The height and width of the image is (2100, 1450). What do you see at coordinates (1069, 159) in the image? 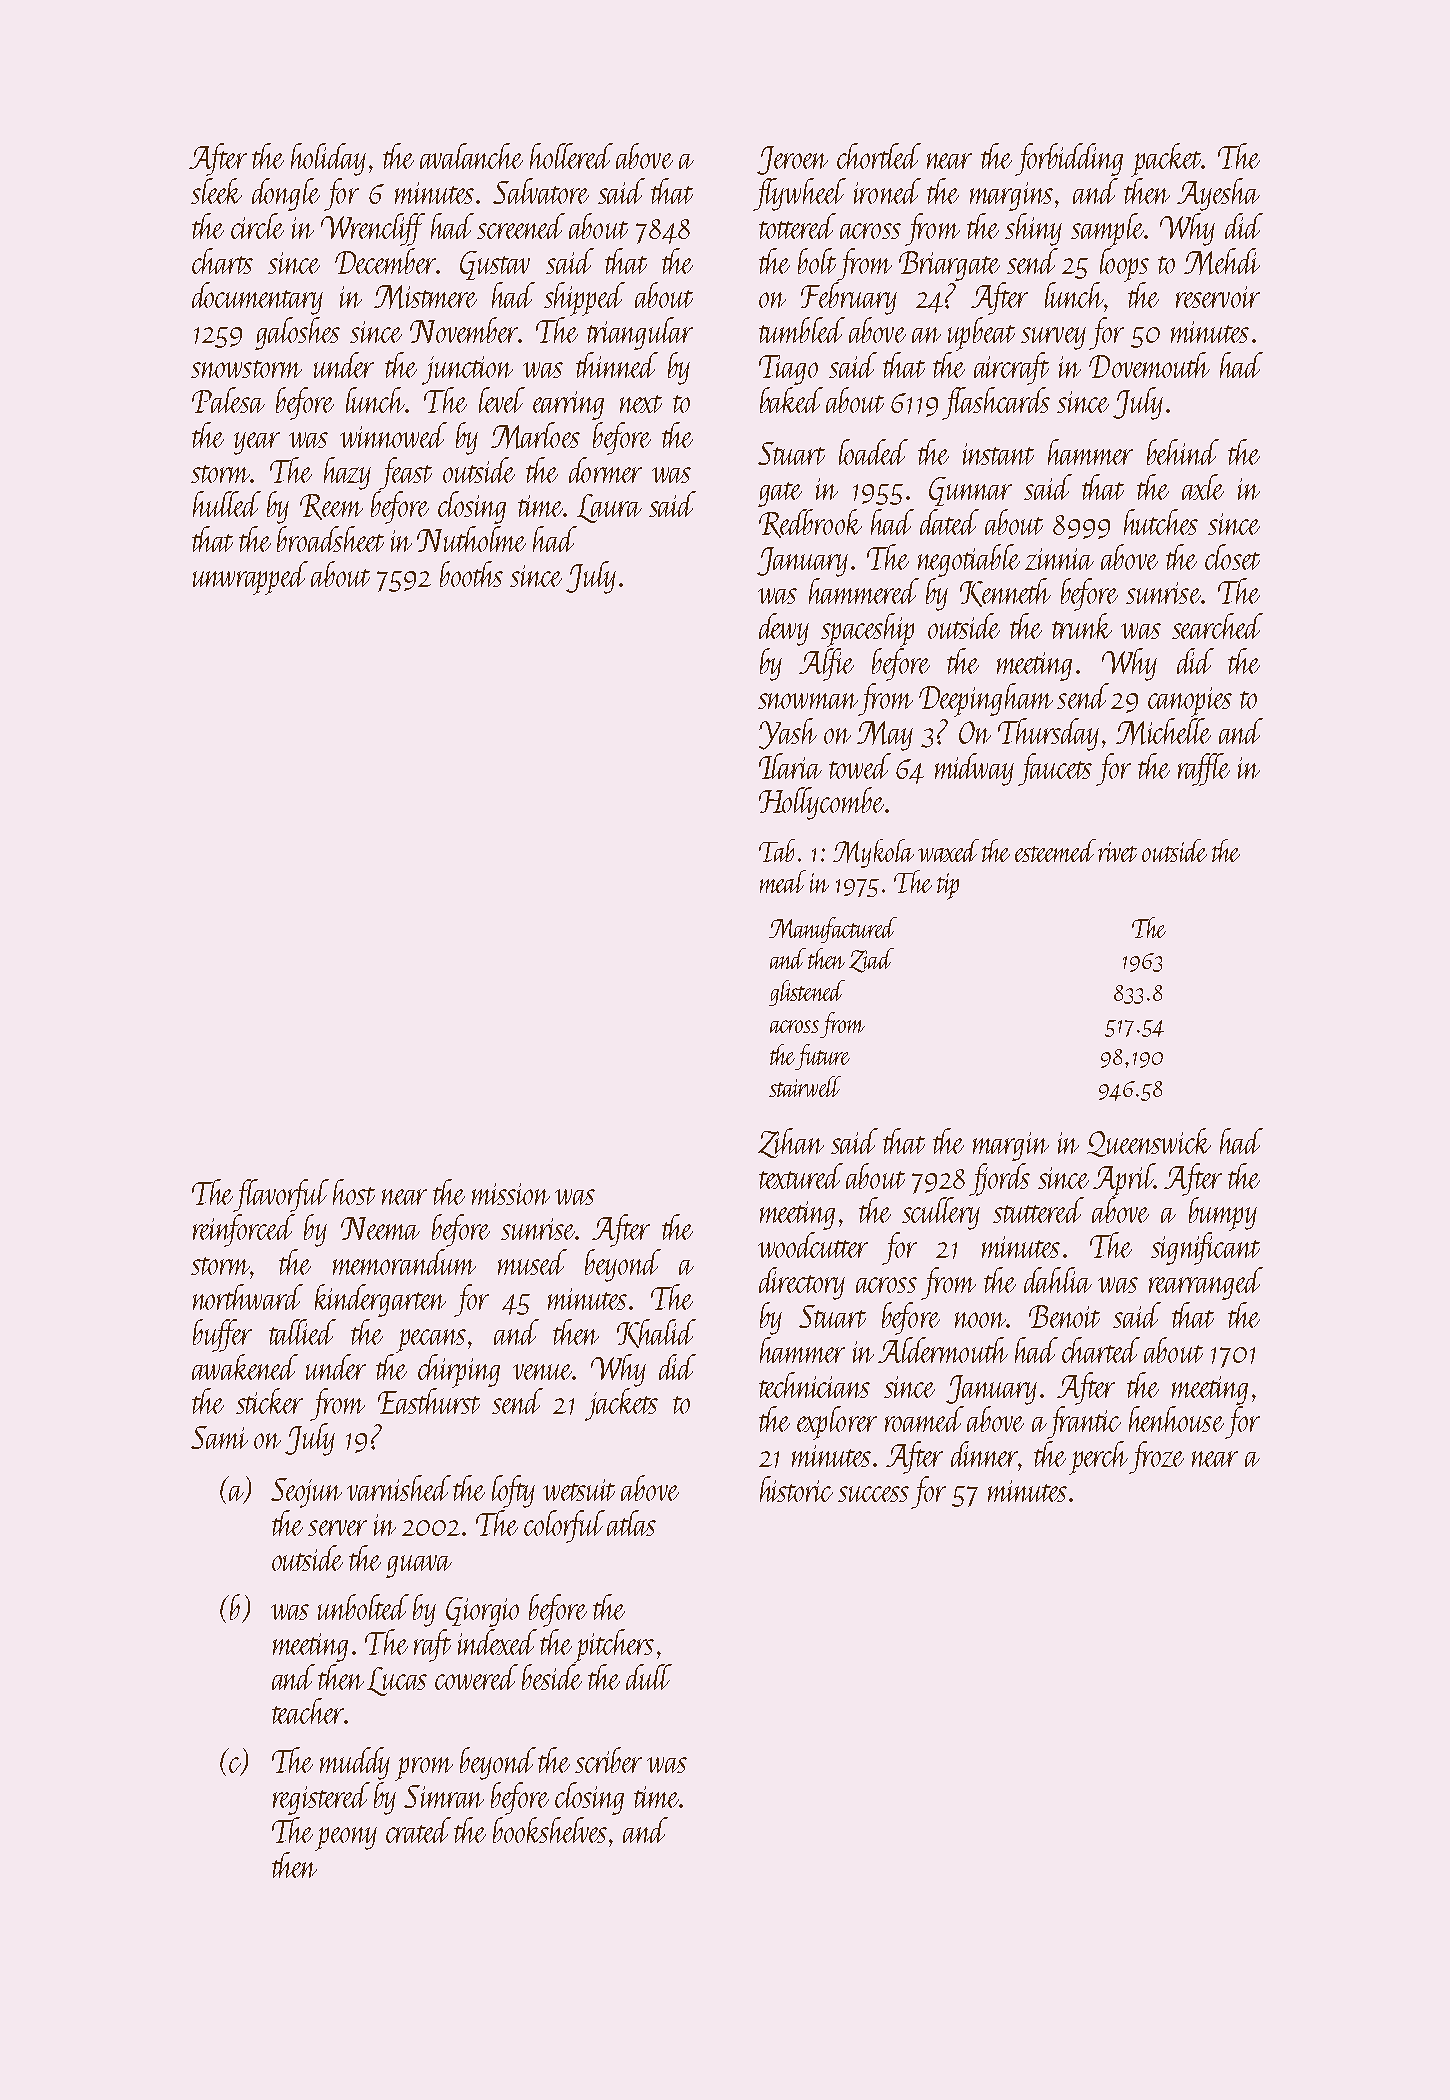
I see `forbidding` at bounding box center [1069, 159].
